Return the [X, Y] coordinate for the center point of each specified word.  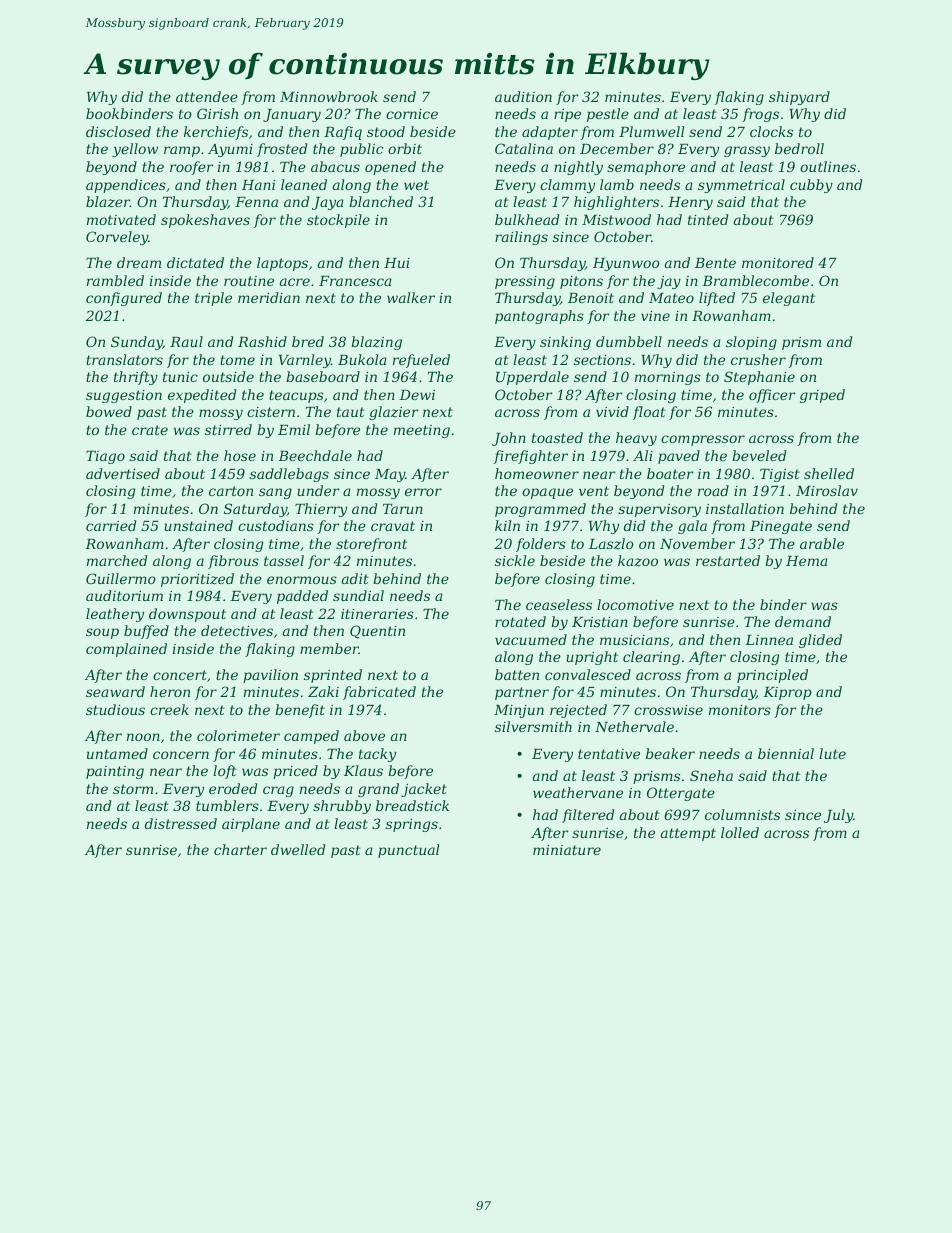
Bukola [362, 359]
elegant [789, 299]
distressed [181, 823]
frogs [760, 115]
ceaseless [559, 604]
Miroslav [827, 490]
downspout [187, 615]
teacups [296, 396]
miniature [567, 850]
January [292, 115]
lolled [740, 832]
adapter [550, 133]
